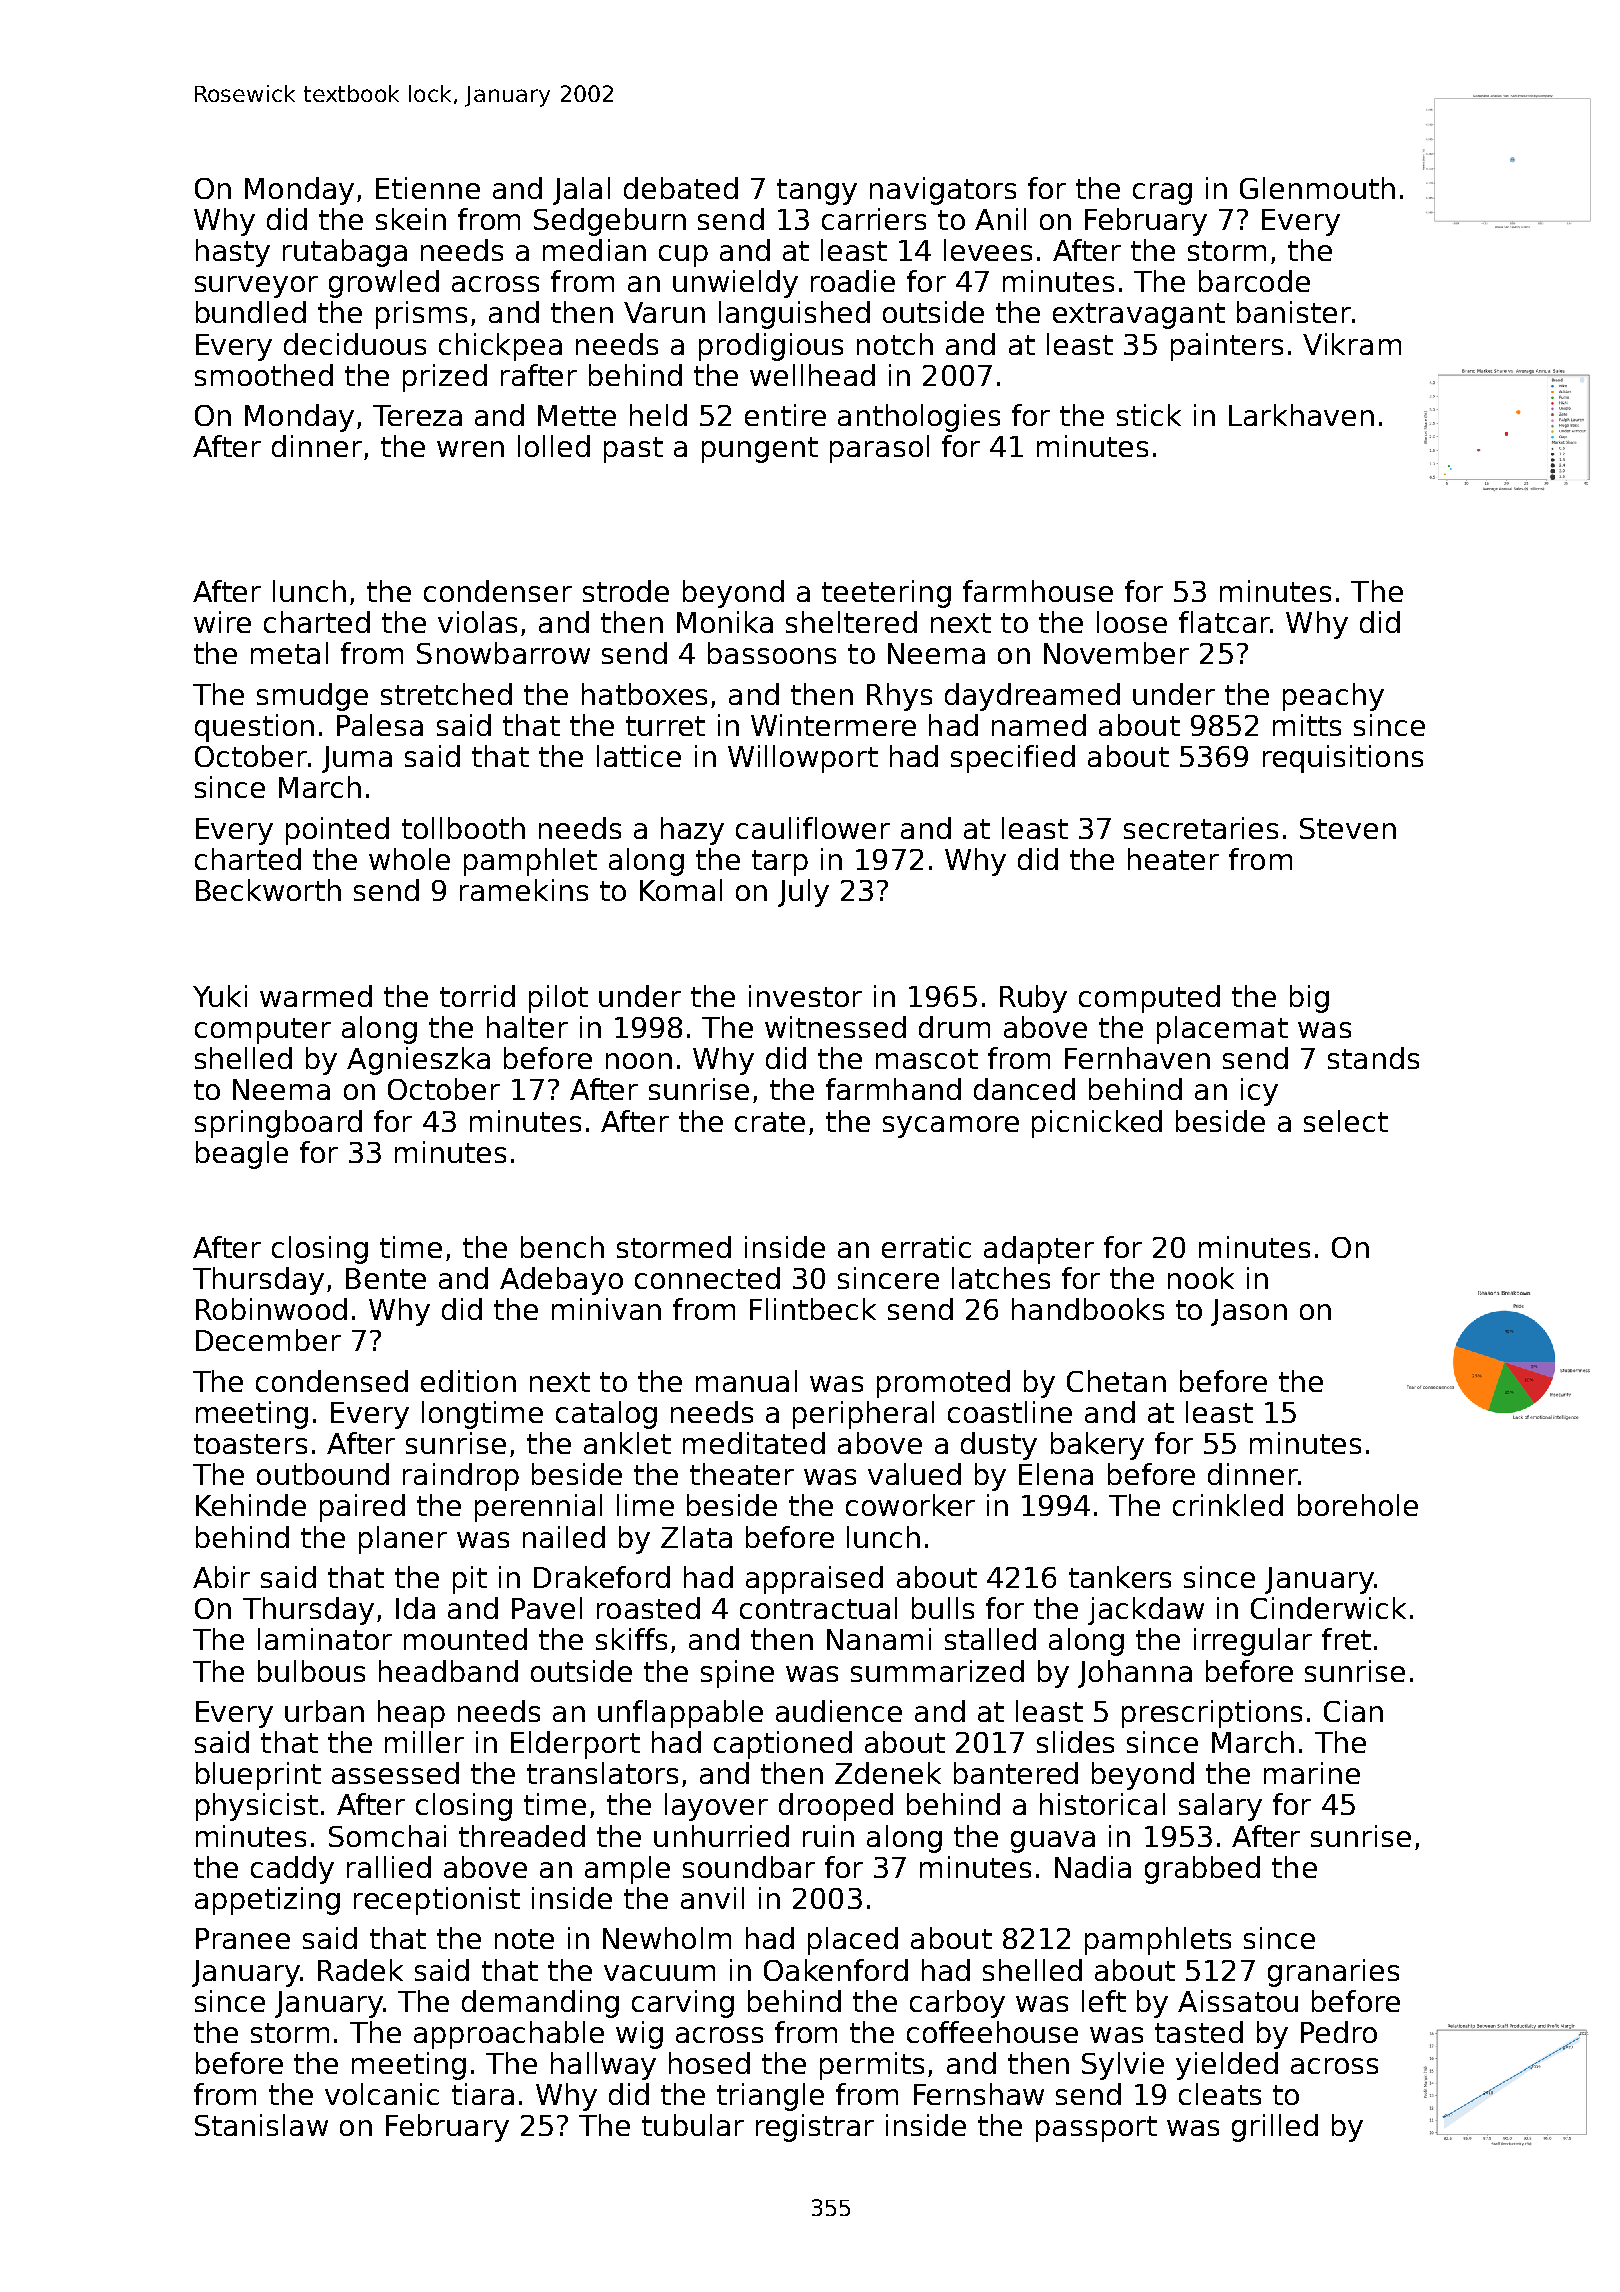  What do you see at coordinates (527, 1027) in the page?
I see `halter` at bounding box center [527, 1027].
